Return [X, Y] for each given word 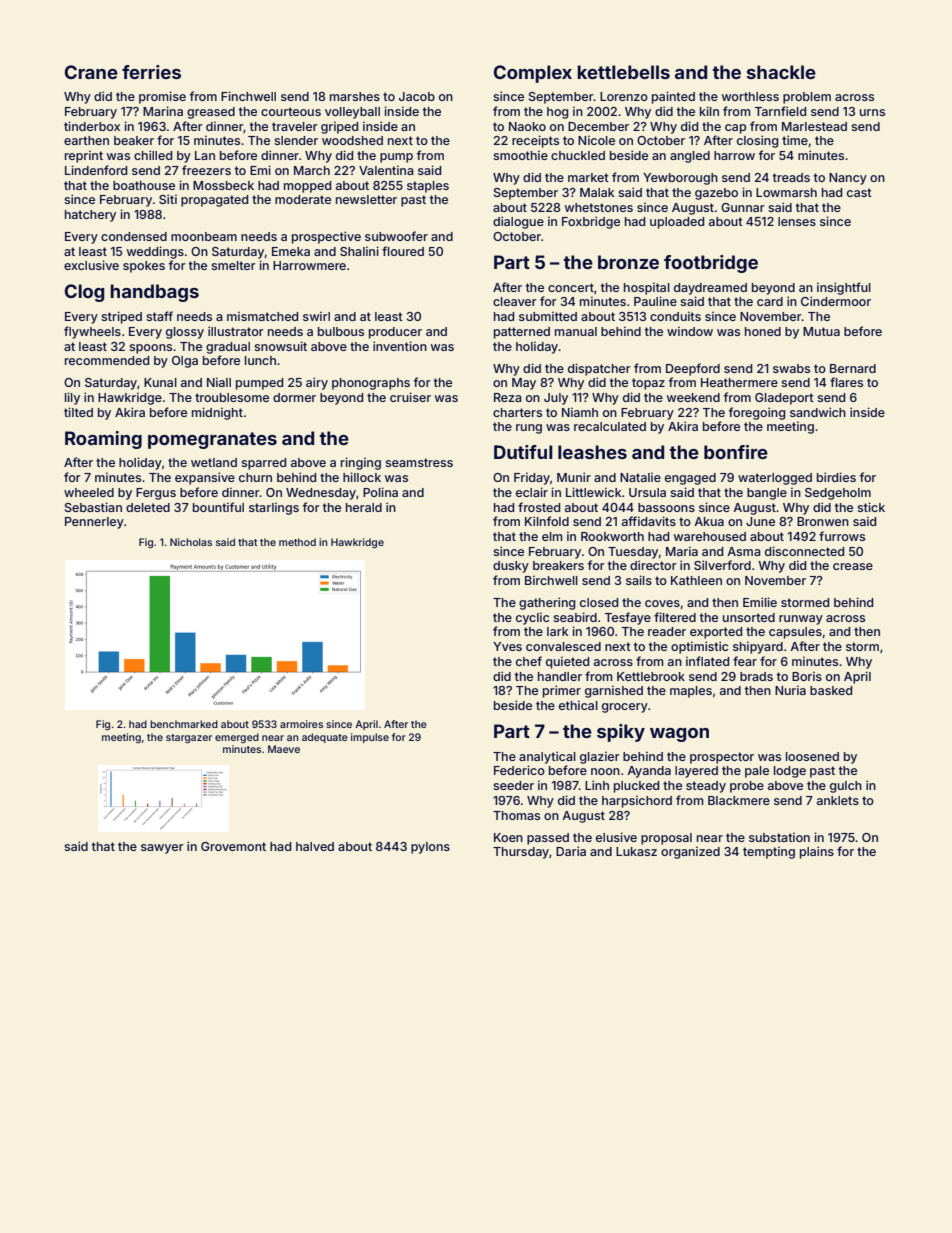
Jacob [417, 96]
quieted [567, 662]
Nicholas [191, 542]
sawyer [162, 849]
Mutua [821, 331]
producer [395, 333]
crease [853, 566]
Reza [508, 397]
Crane [91, 72]
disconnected [804, 551]
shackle [781, 72]
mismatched [262, 316]
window [690, 331]
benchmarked [184, 724]
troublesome [232, 397]
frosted [539, 507]
